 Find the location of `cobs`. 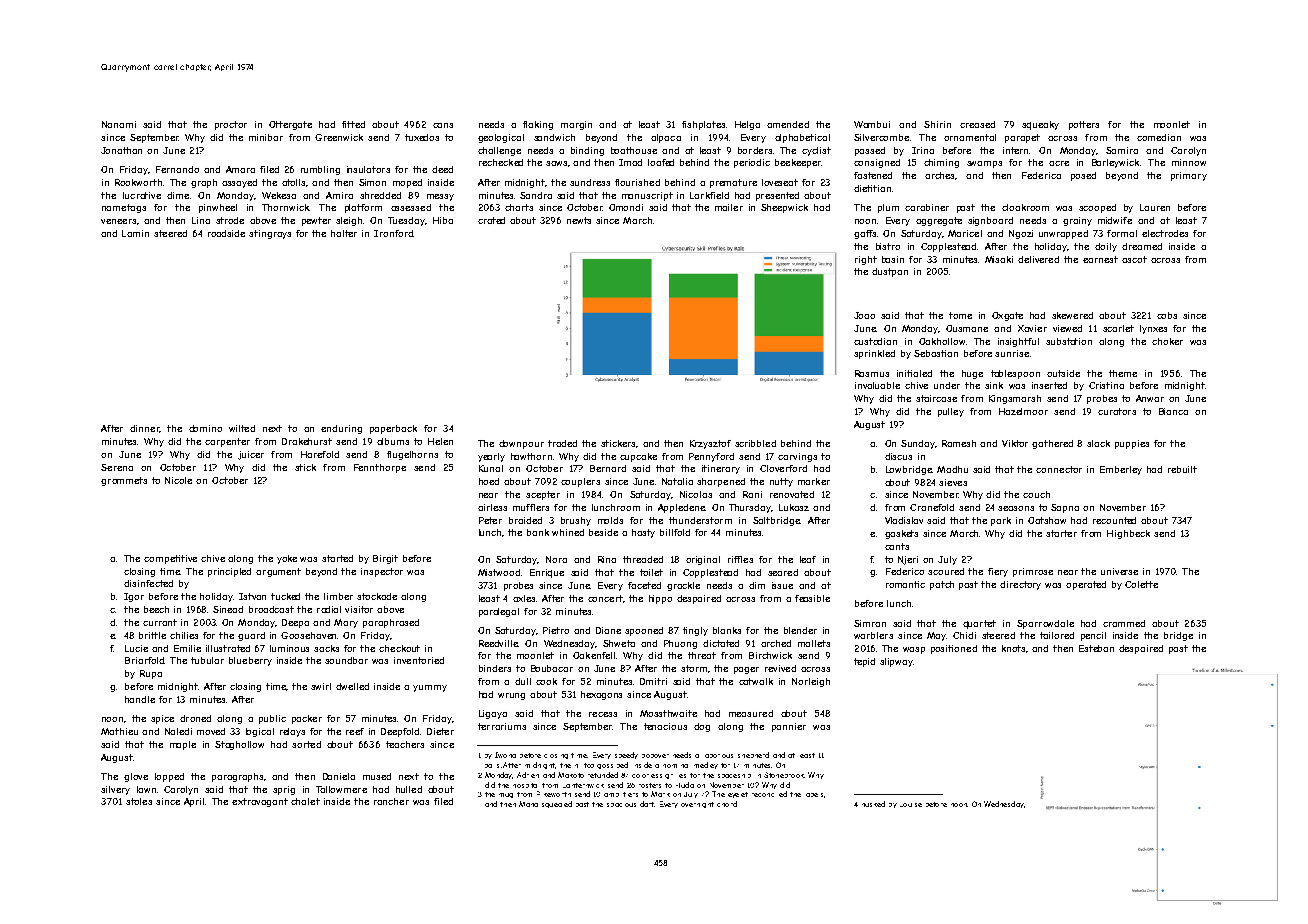

cobs is located at coordinates (1167, 315).
